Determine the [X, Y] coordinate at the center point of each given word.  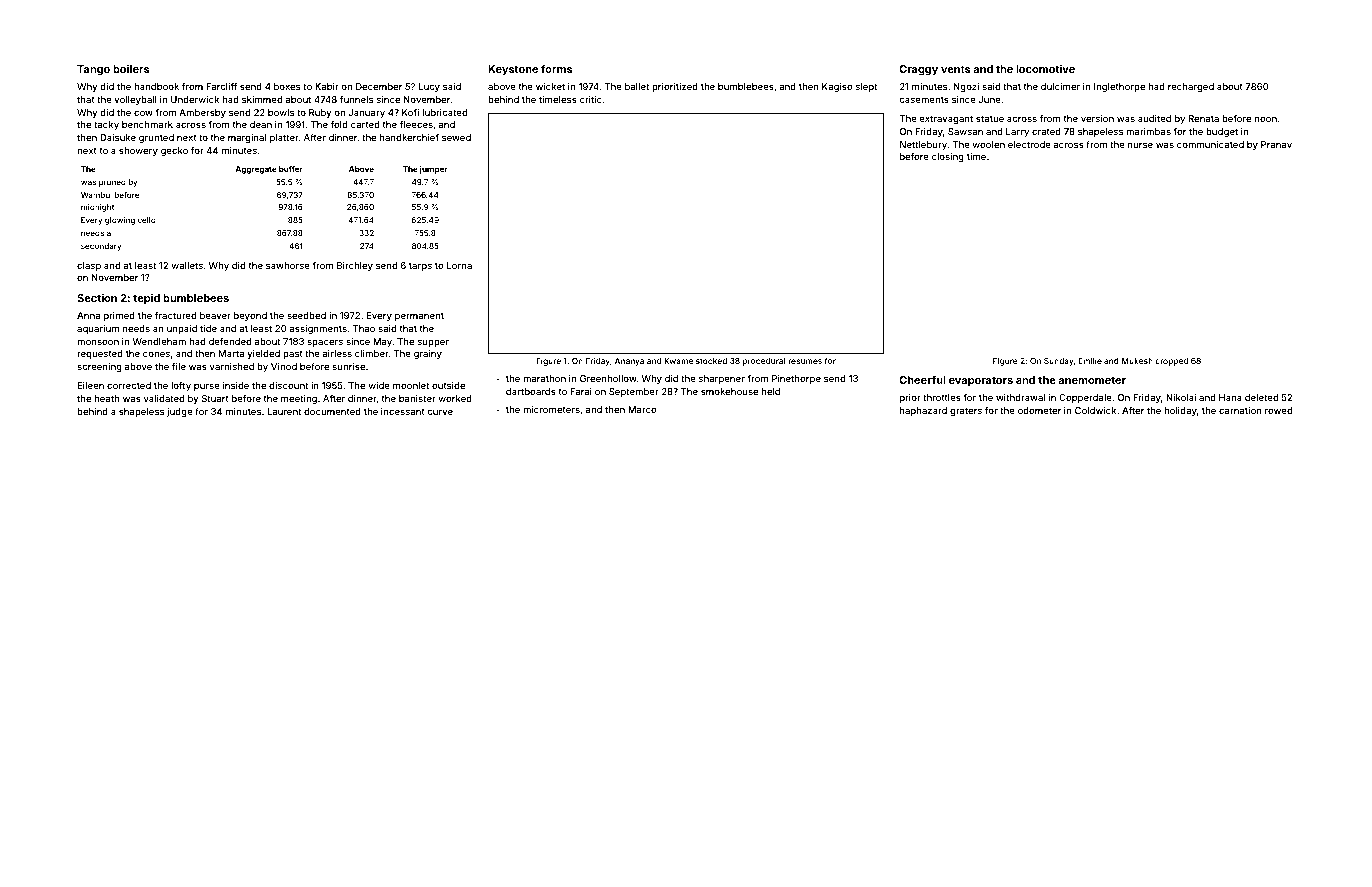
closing [948, 157]
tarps [420, 266]
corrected [129, 385]
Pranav [1276, 144]
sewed [456, 137]
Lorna [459, 265]
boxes [287, 86]
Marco [642, 409]
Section [97, 297]
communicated [1210, 144]
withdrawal [1020, 397]
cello [147, 220]
